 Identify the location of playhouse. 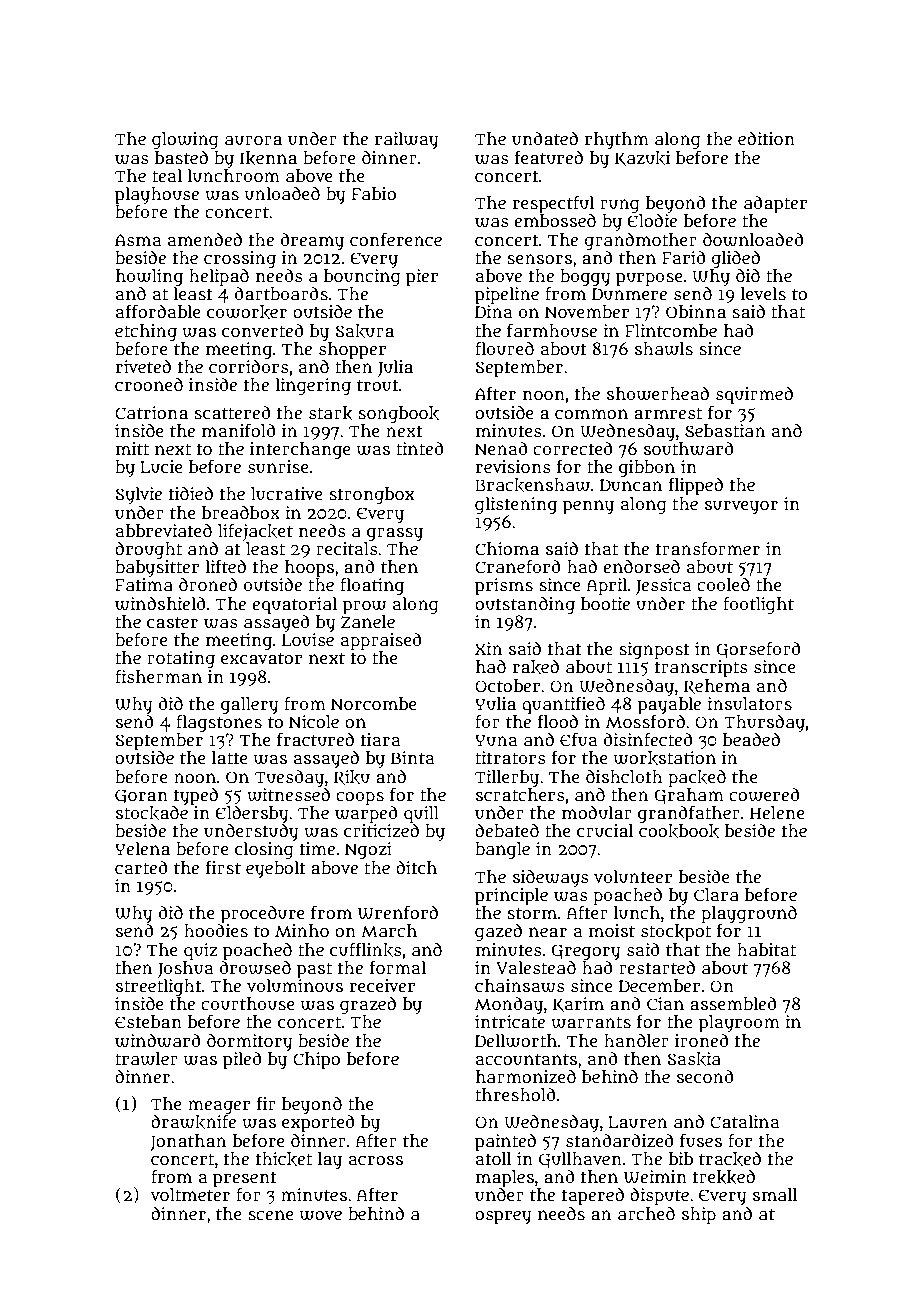
(157, 196).
